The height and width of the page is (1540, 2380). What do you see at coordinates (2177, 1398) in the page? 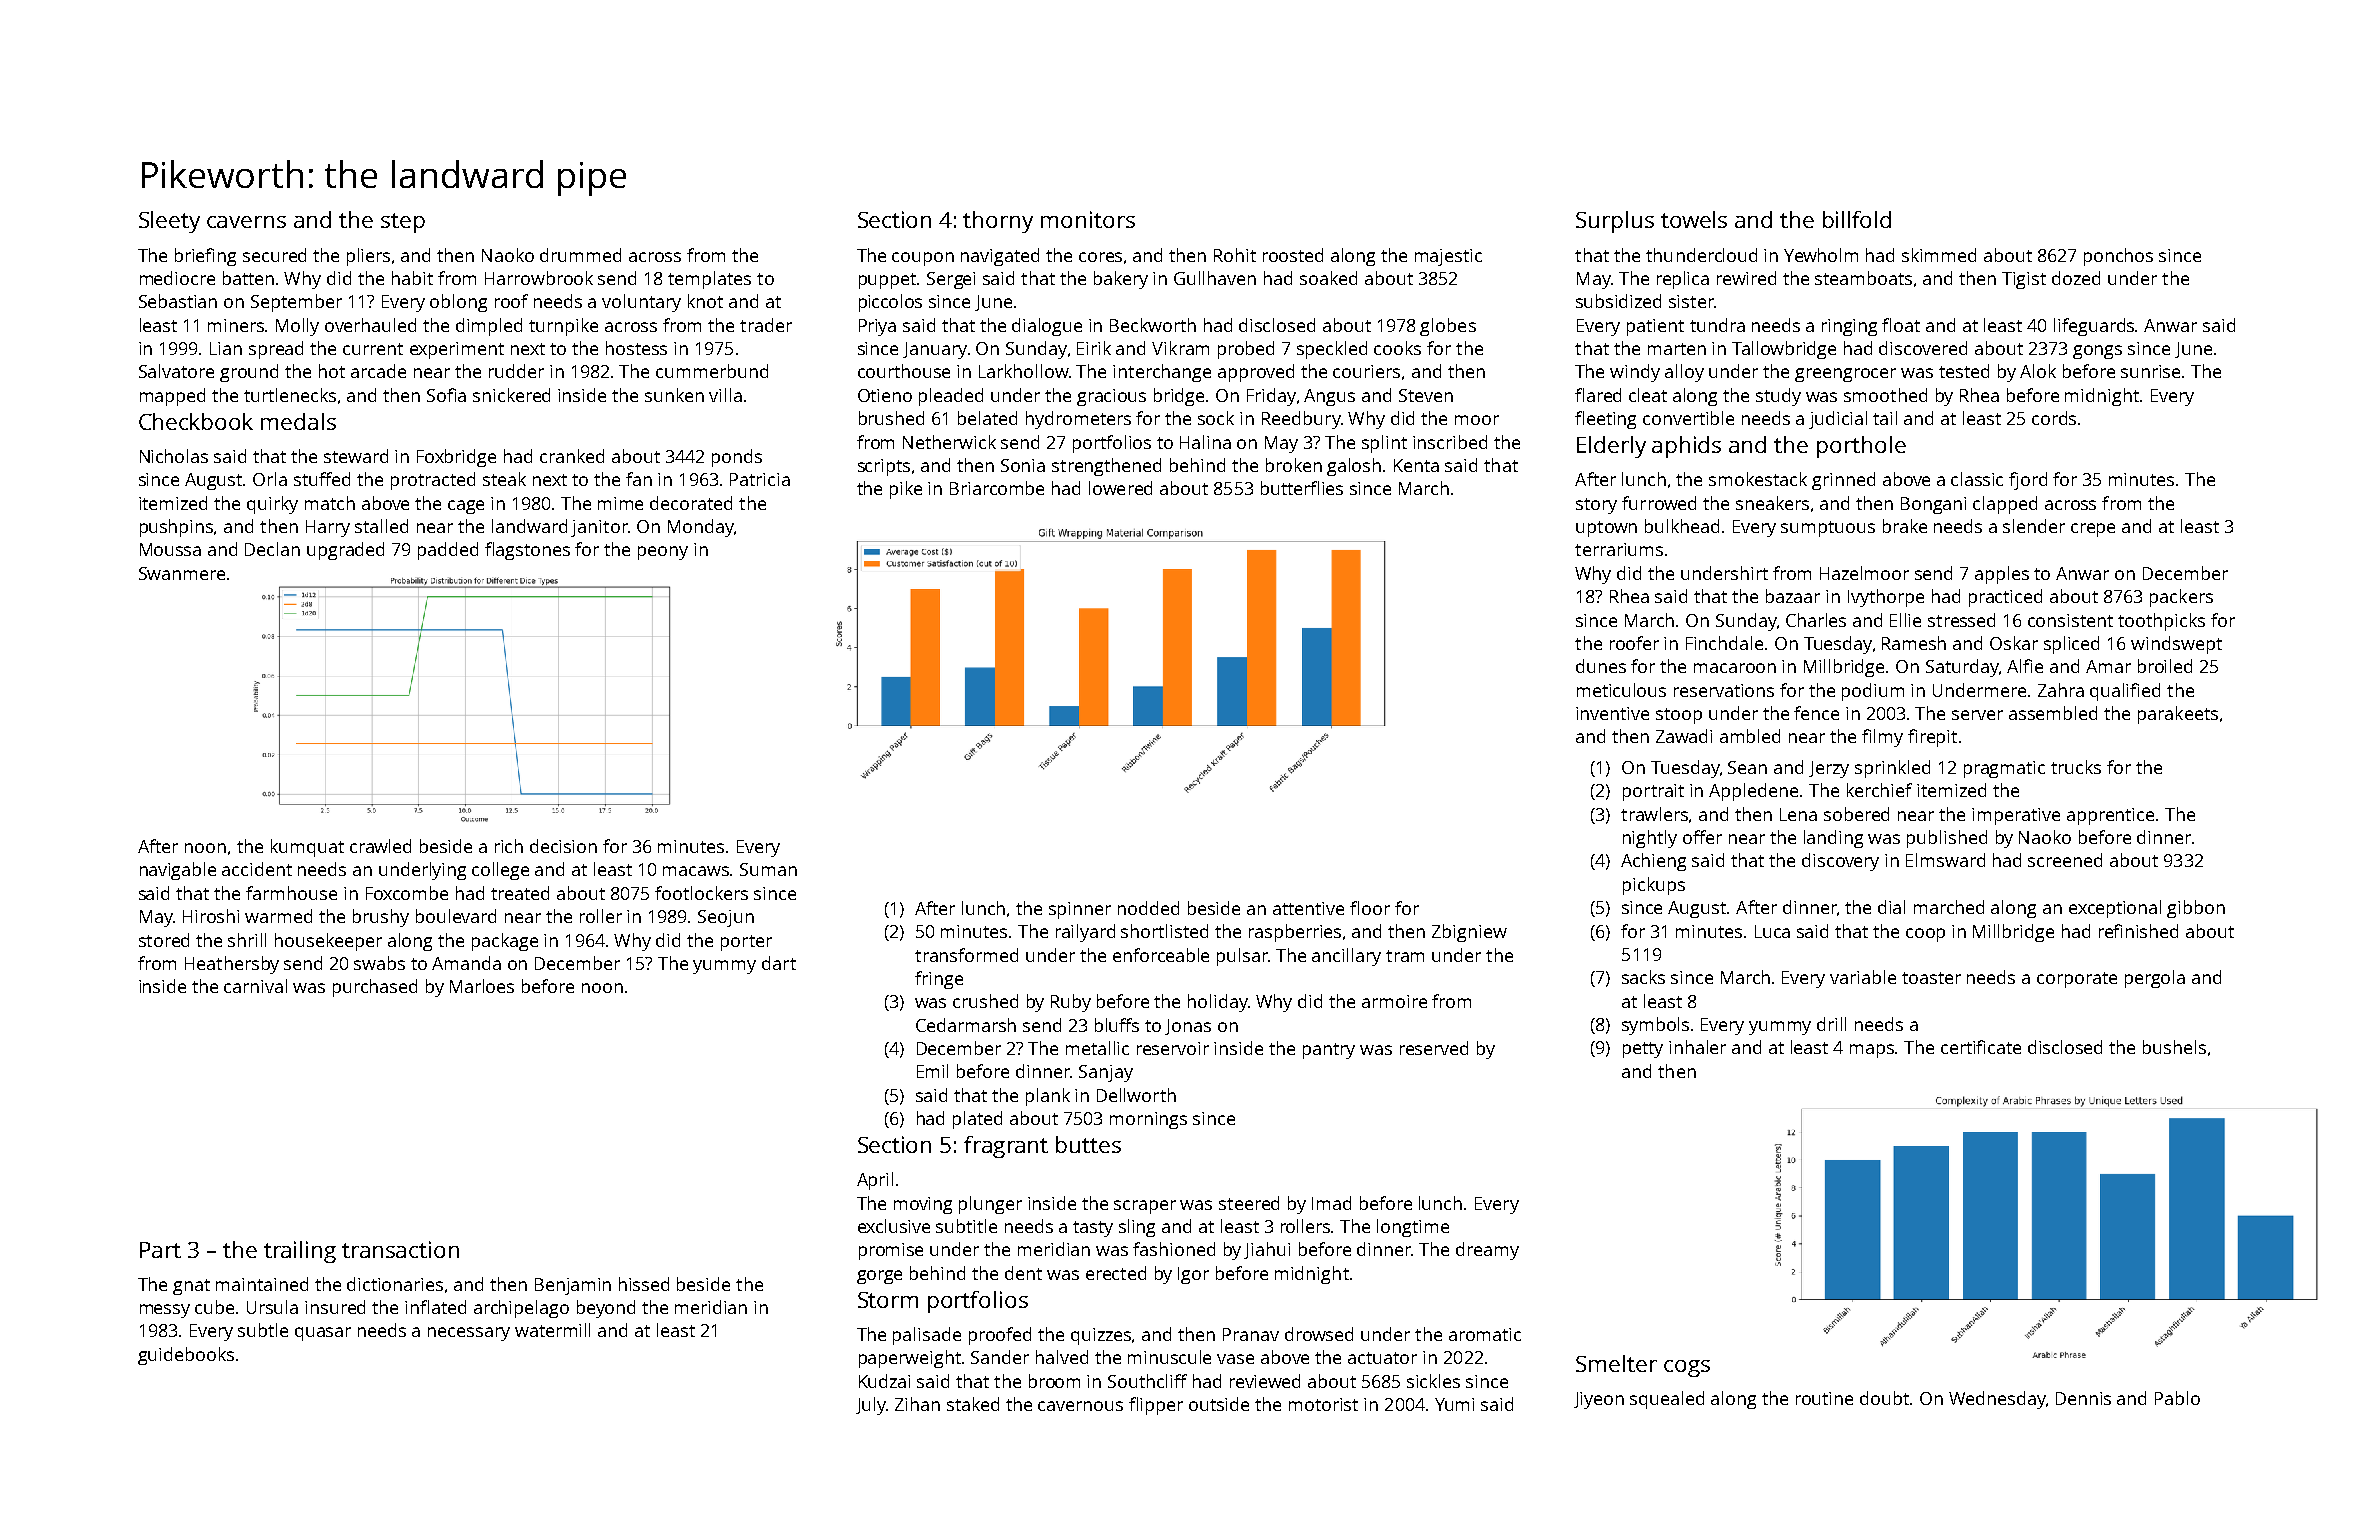
I see `Pablo` at bounding box center [2177, 1398].
